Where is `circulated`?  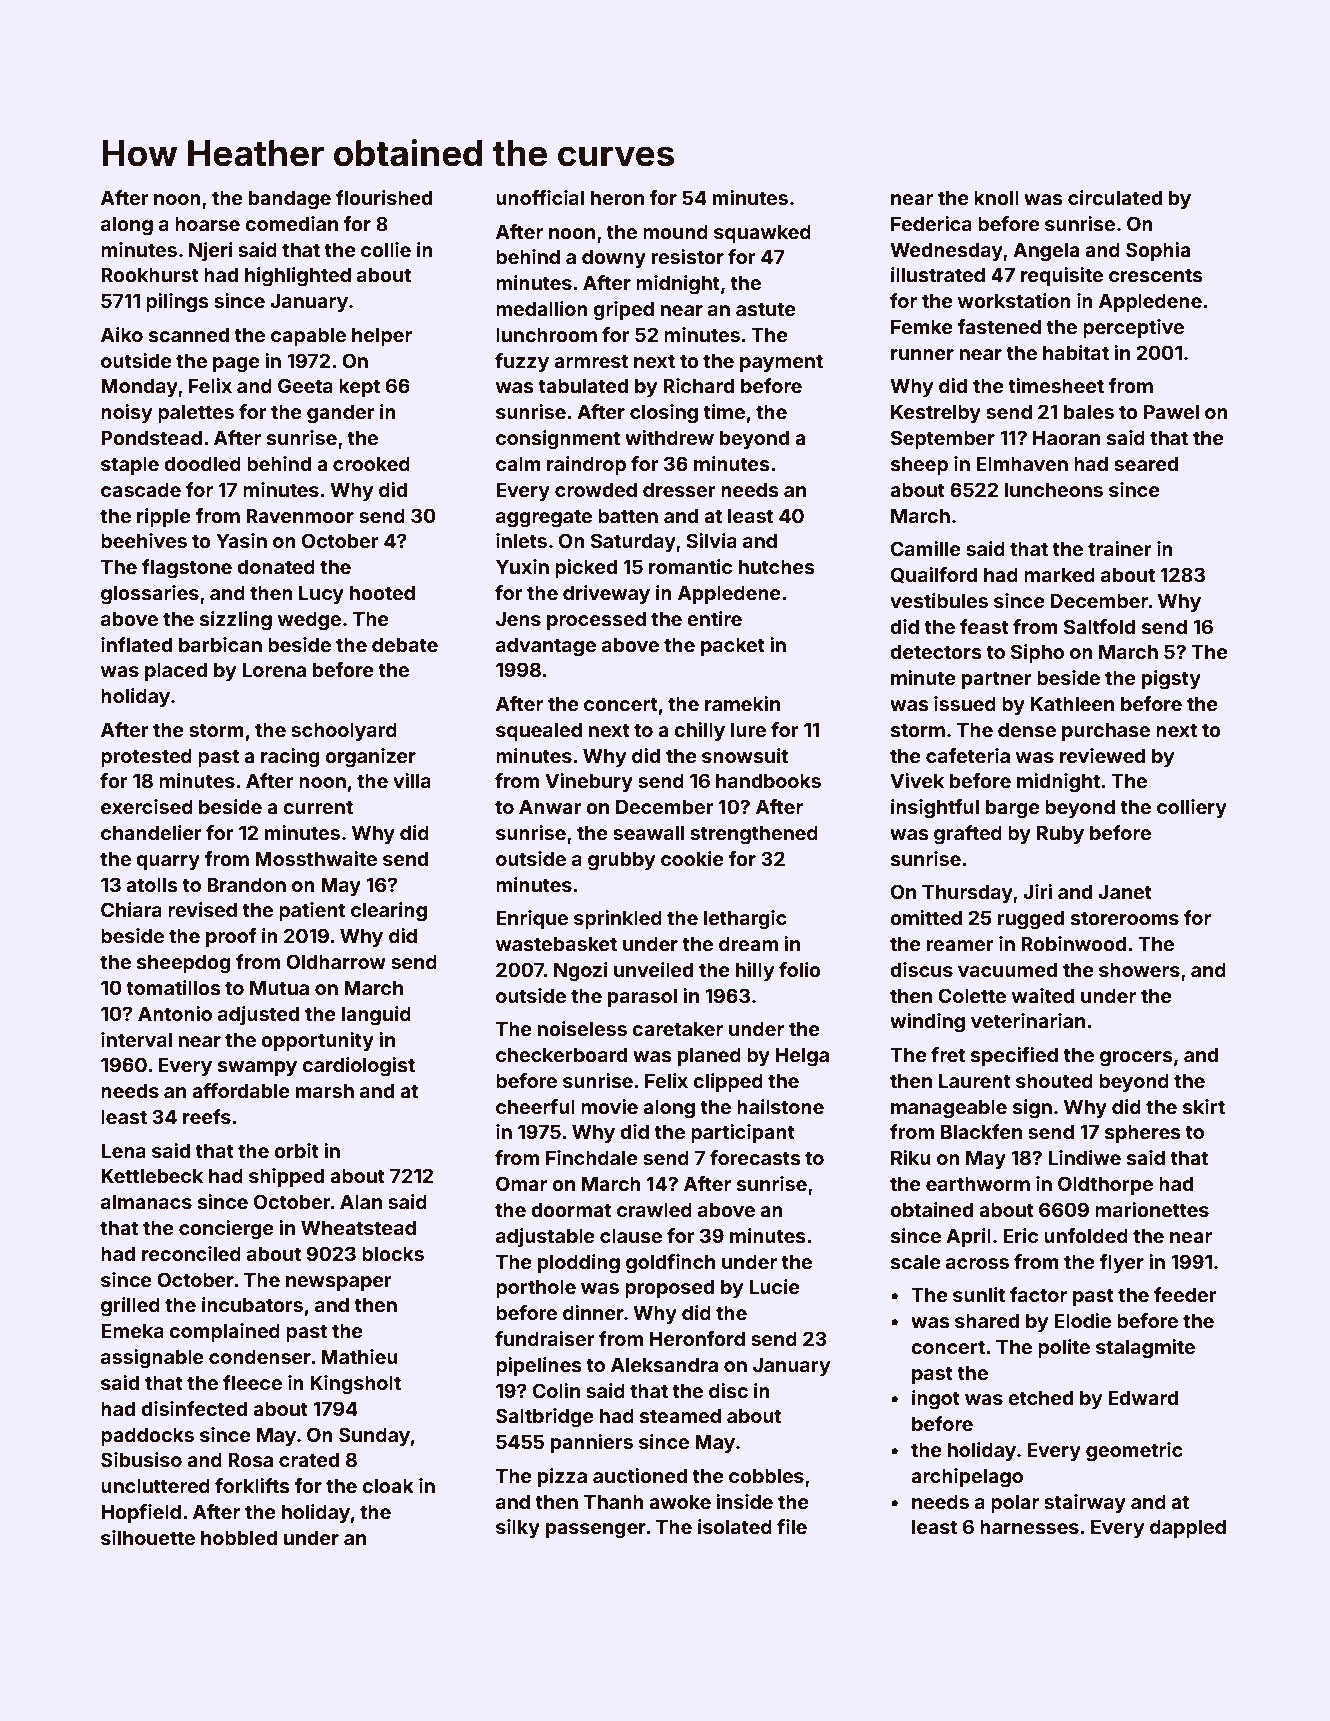 circulated is located at coordinates (1115, 197).
